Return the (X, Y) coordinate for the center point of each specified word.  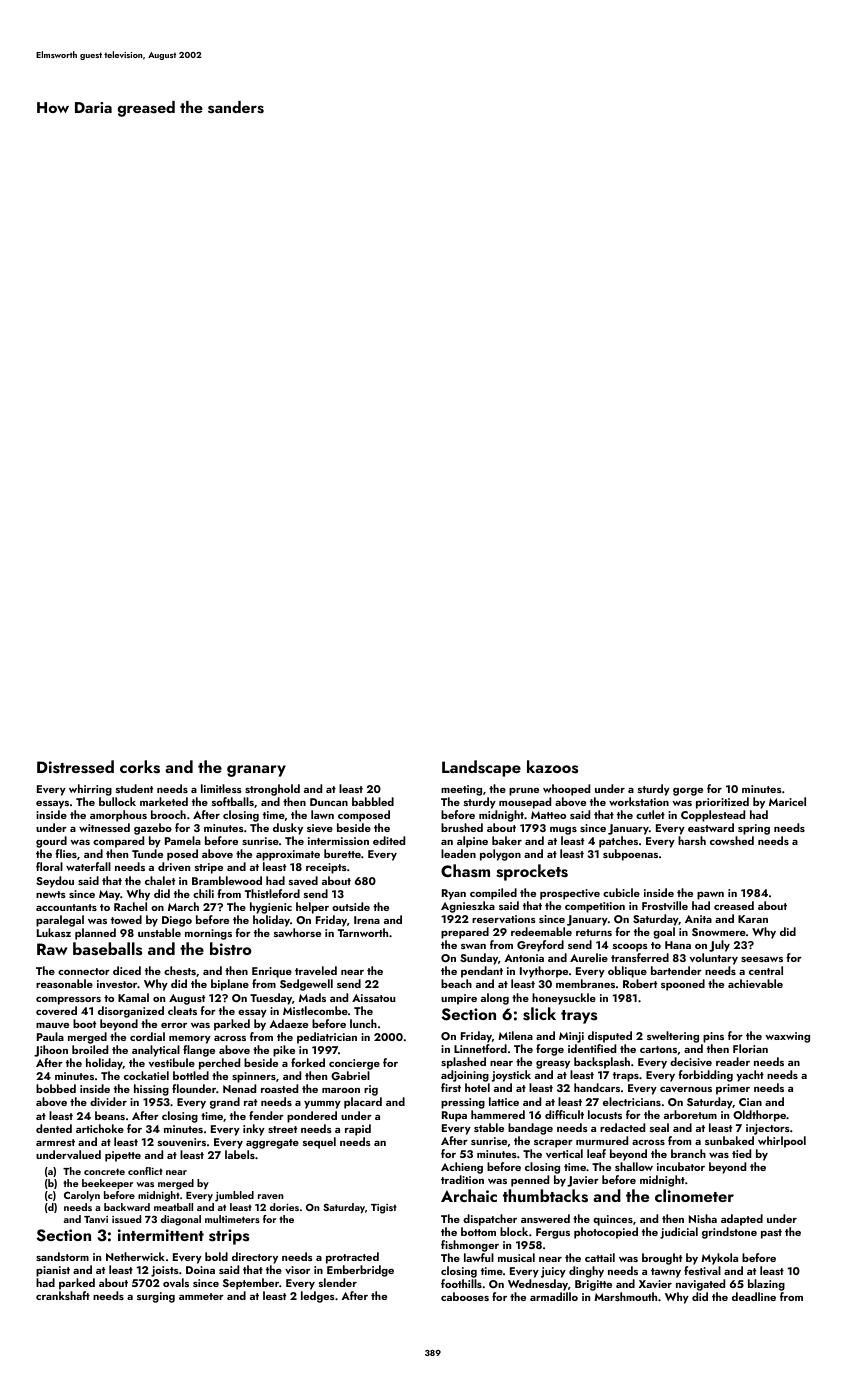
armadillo (554, 1296)
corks (140, 767)
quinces (613, 1220)
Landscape (481, 768)
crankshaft (63, 1295)
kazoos (552, 767)
